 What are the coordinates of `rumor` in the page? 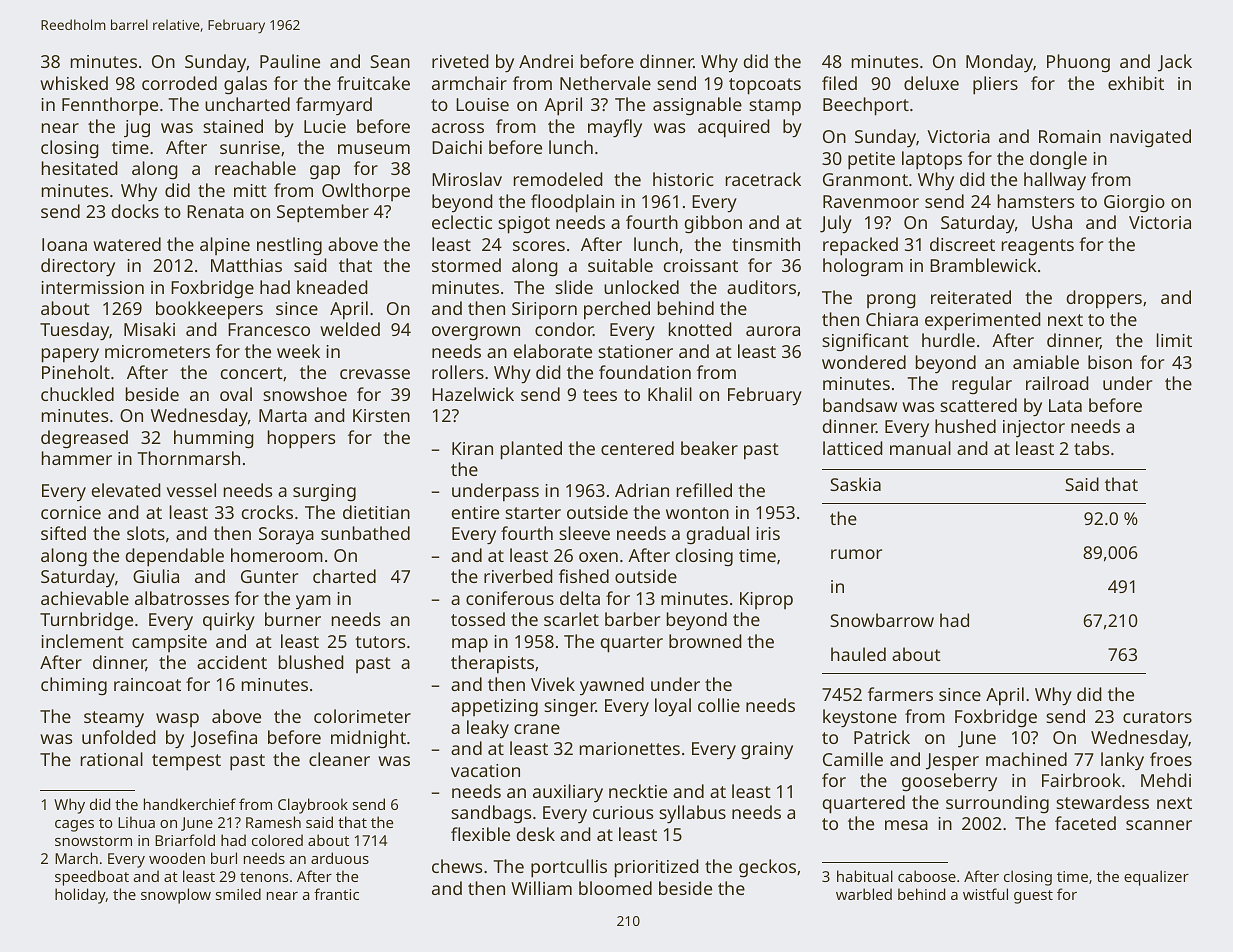 It's located at (856, 554).
